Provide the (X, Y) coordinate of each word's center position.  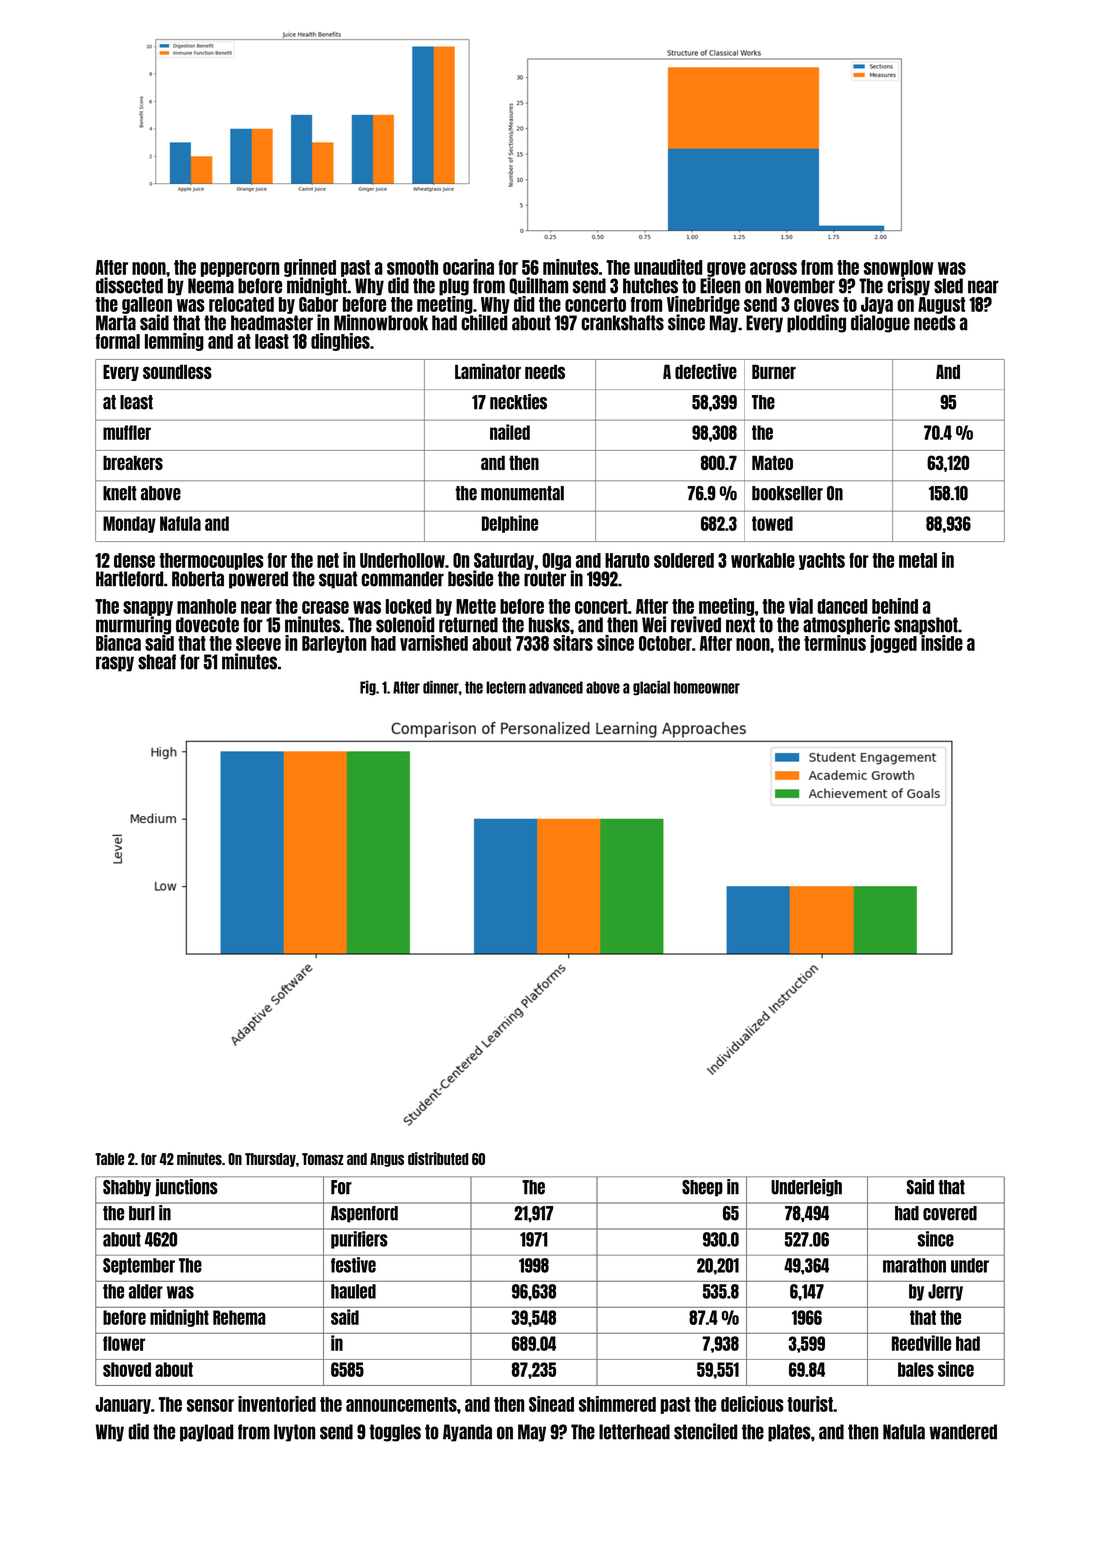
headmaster (272, 323)
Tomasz (323, 1159)
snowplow (898, 268)
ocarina (468, 267)
